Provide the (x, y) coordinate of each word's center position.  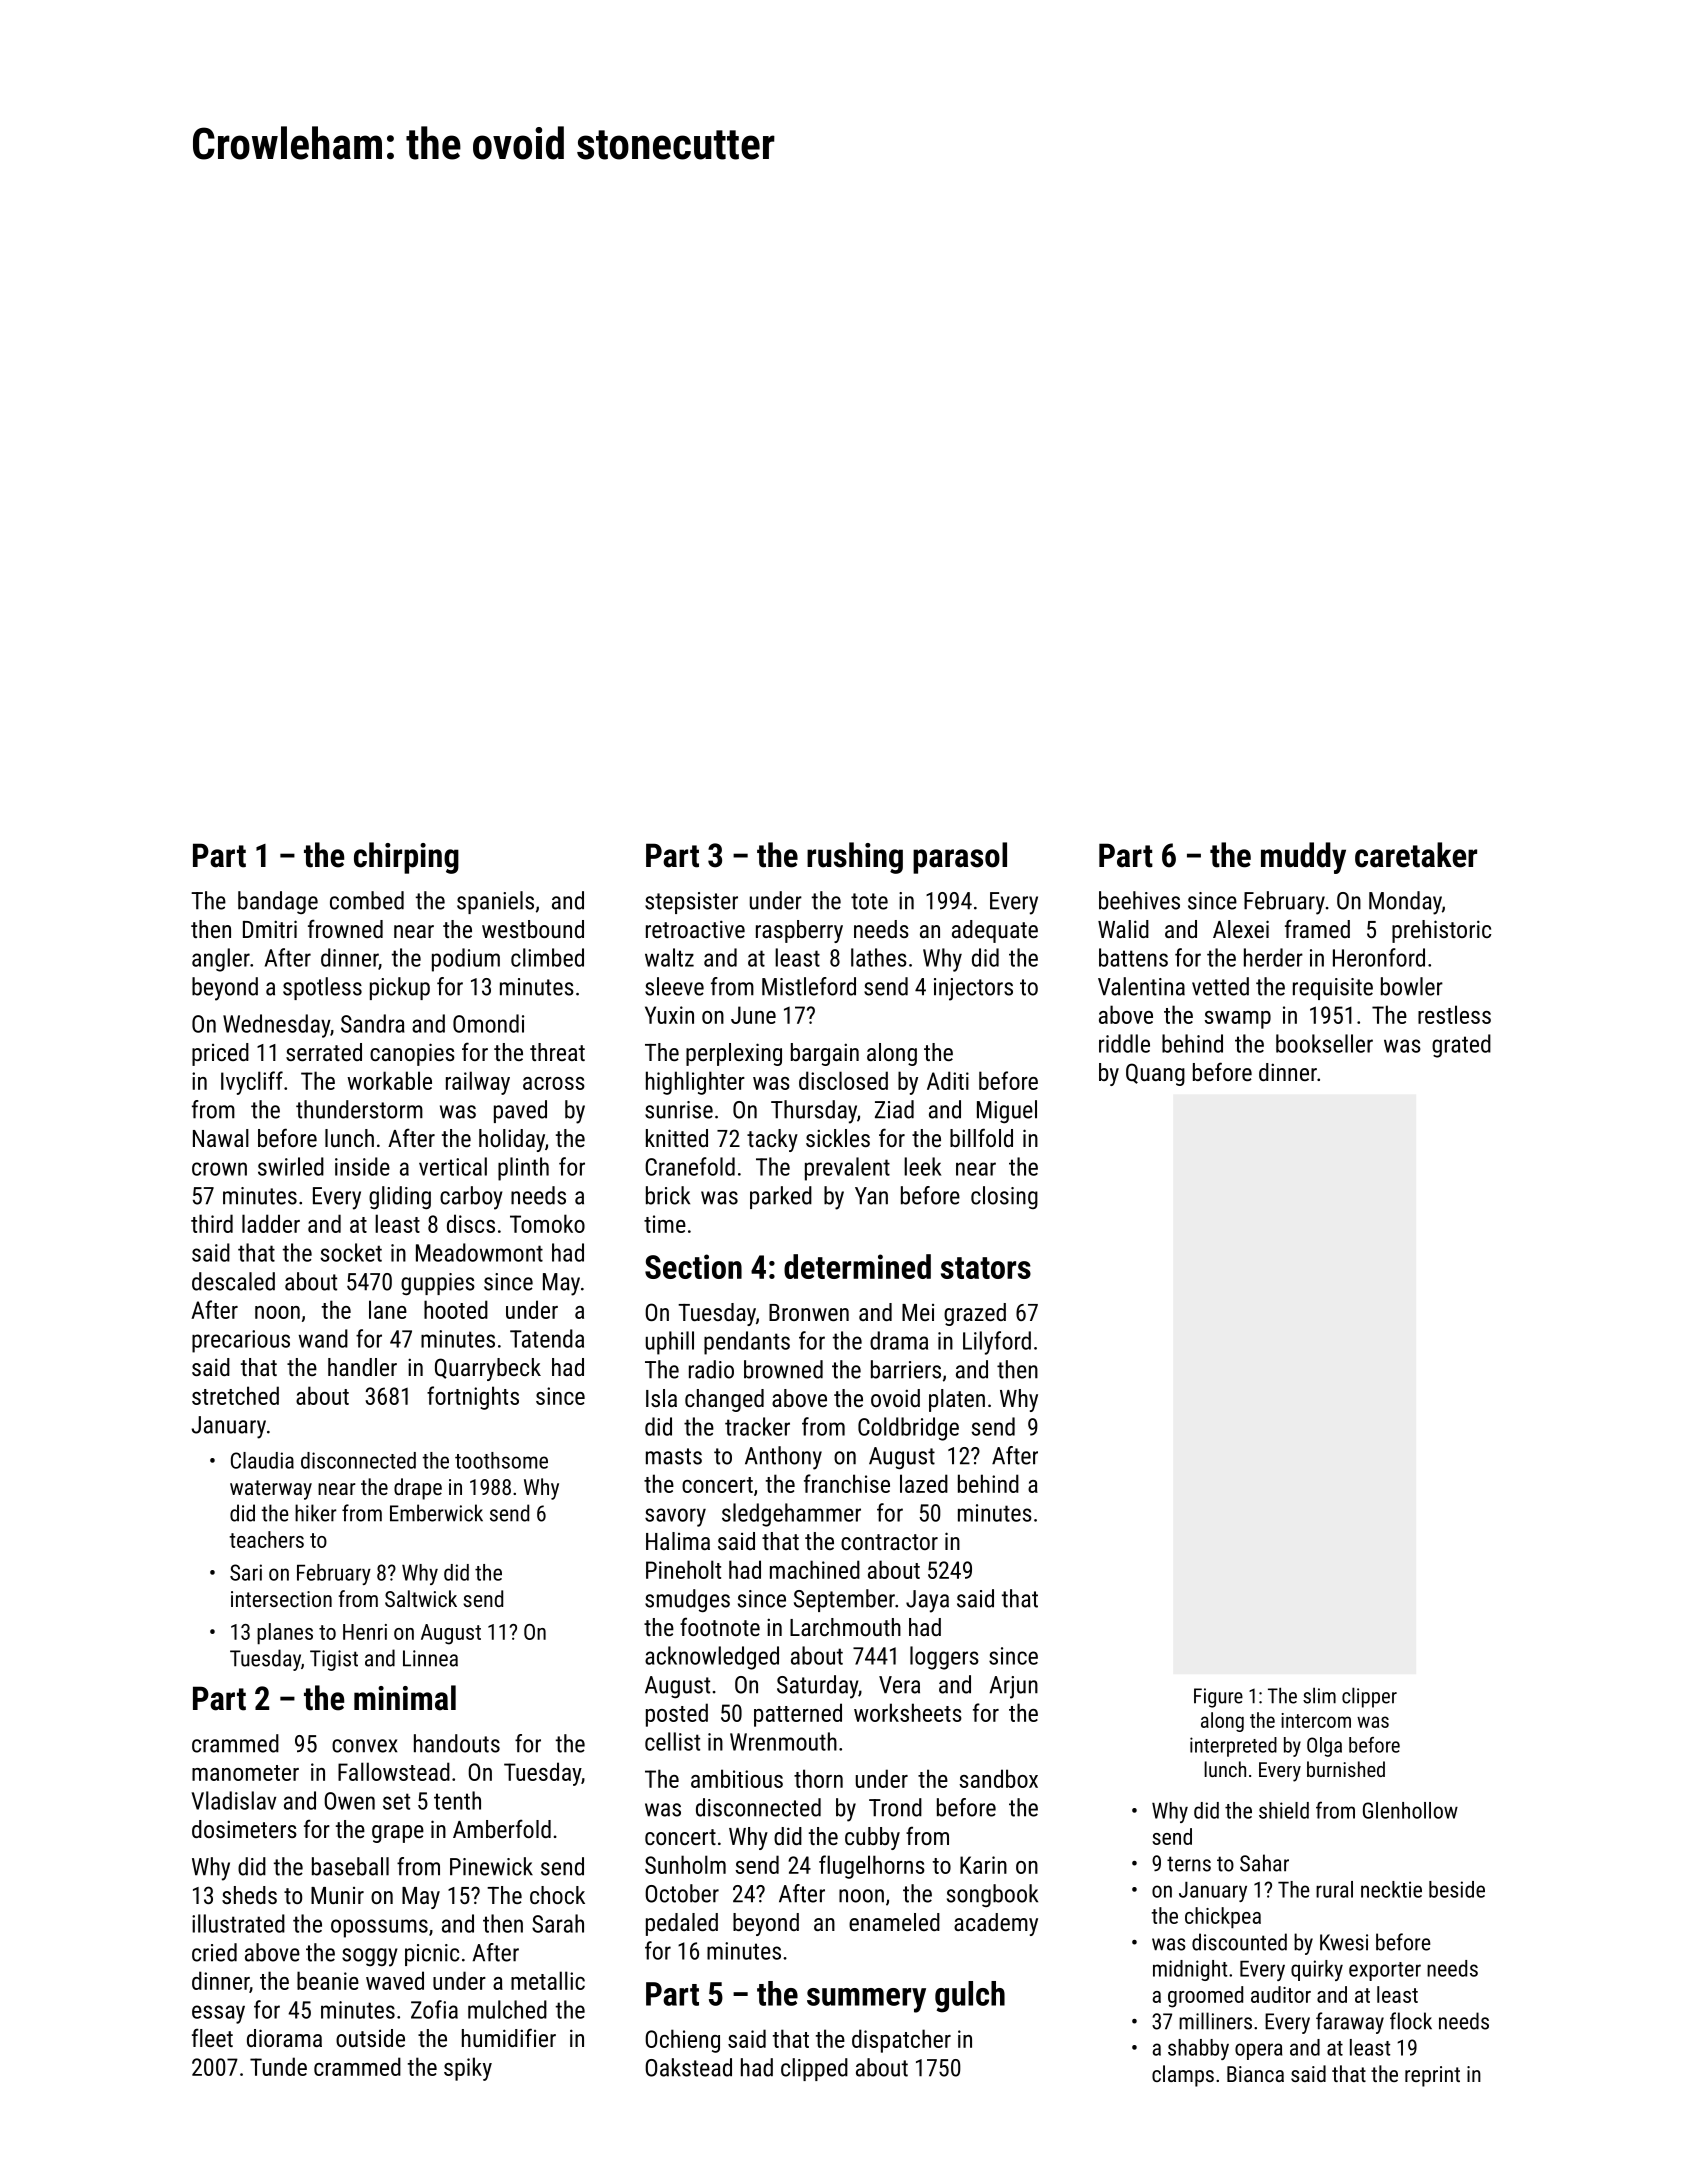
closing (1004, 1197)
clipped (814, 2069)
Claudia (262, 1460)
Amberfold (502, 1828)
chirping (406, 858)
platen (957, 1400)
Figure (1218, 1698)
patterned (798, 1715)
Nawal (221, 1138)
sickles (838, 1138)
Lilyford (997, 1343)
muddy (1303, 858)
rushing (855, 858)
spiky (468, 2069)
